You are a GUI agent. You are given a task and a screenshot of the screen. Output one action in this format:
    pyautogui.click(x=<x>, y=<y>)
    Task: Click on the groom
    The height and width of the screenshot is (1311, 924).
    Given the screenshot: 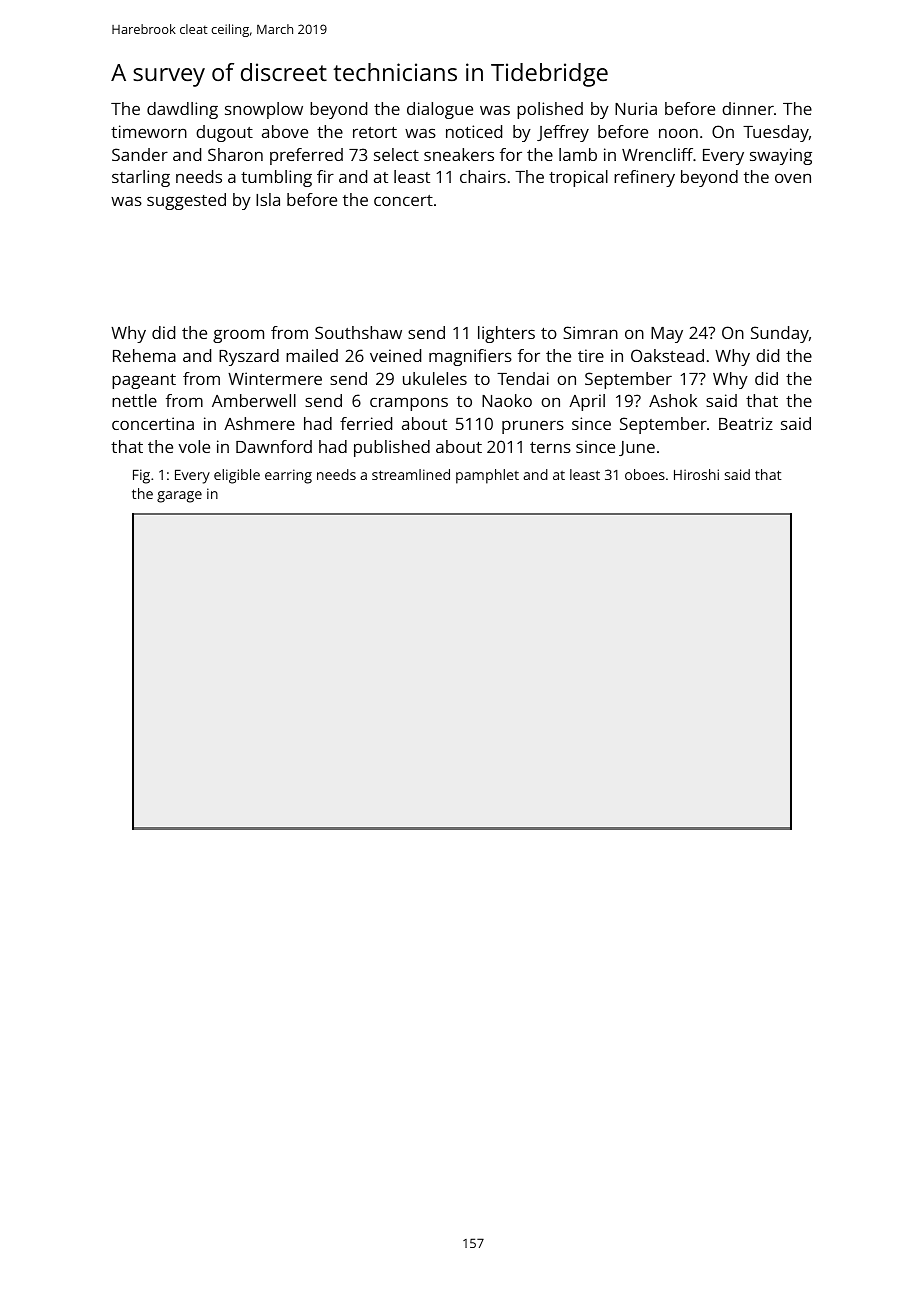 What is the action you would take?
    pyautogui.click(x=238, y=336)
